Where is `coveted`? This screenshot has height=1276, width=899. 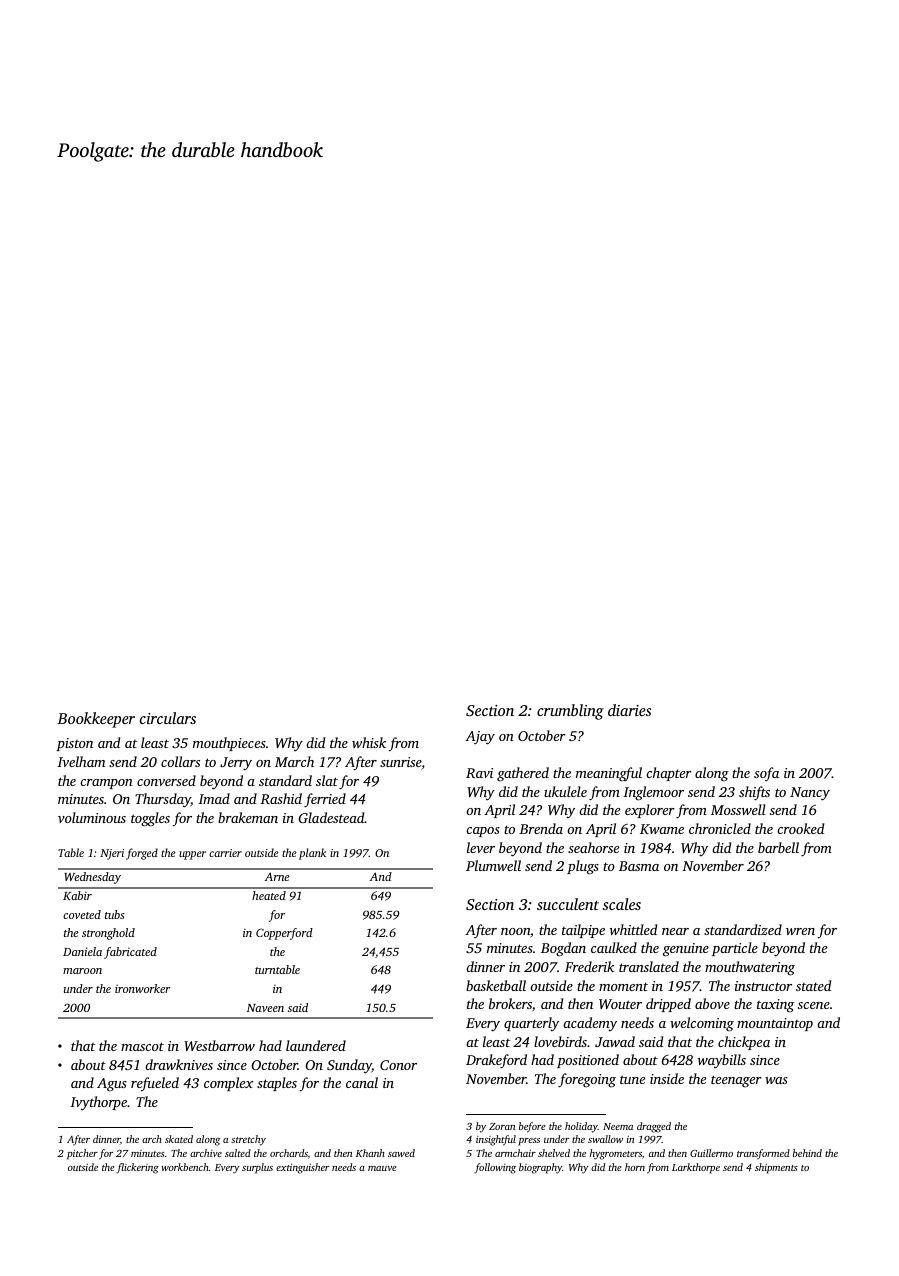
coveted is located at coordinates (82, 914).
